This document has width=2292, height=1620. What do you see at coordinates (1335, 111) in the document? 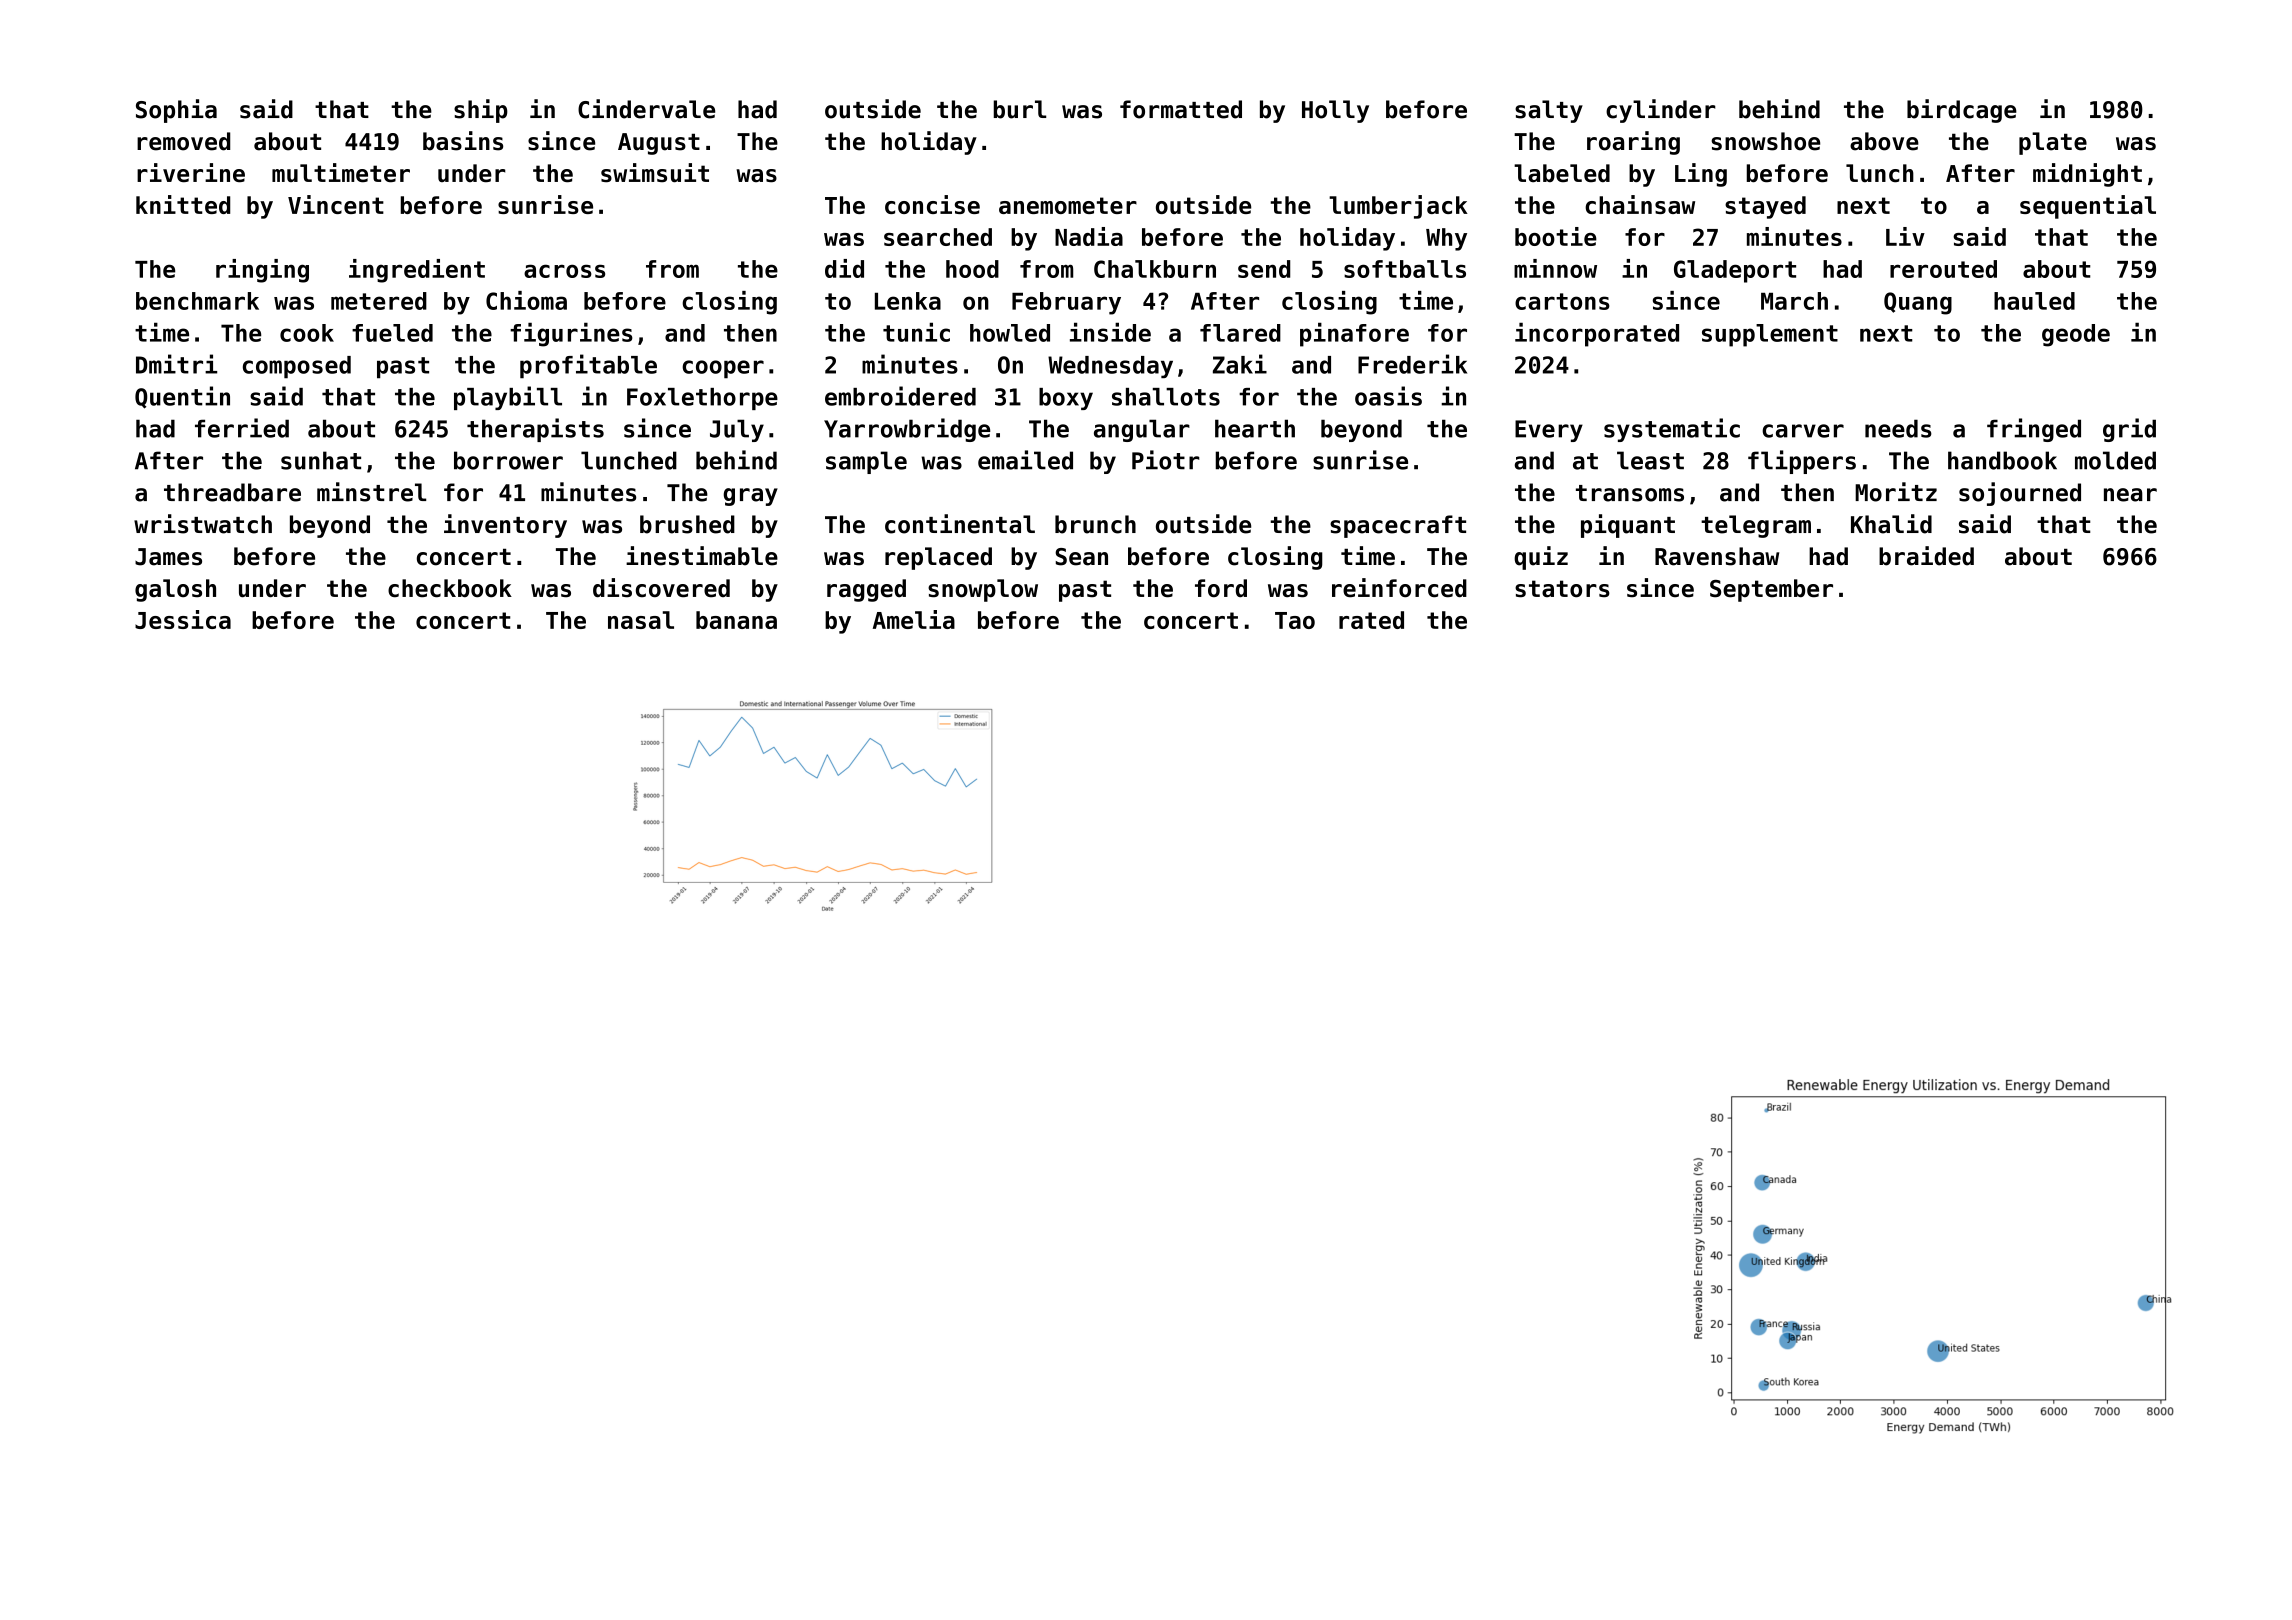
I see `Holly` at bounding box center [1335, 111].
